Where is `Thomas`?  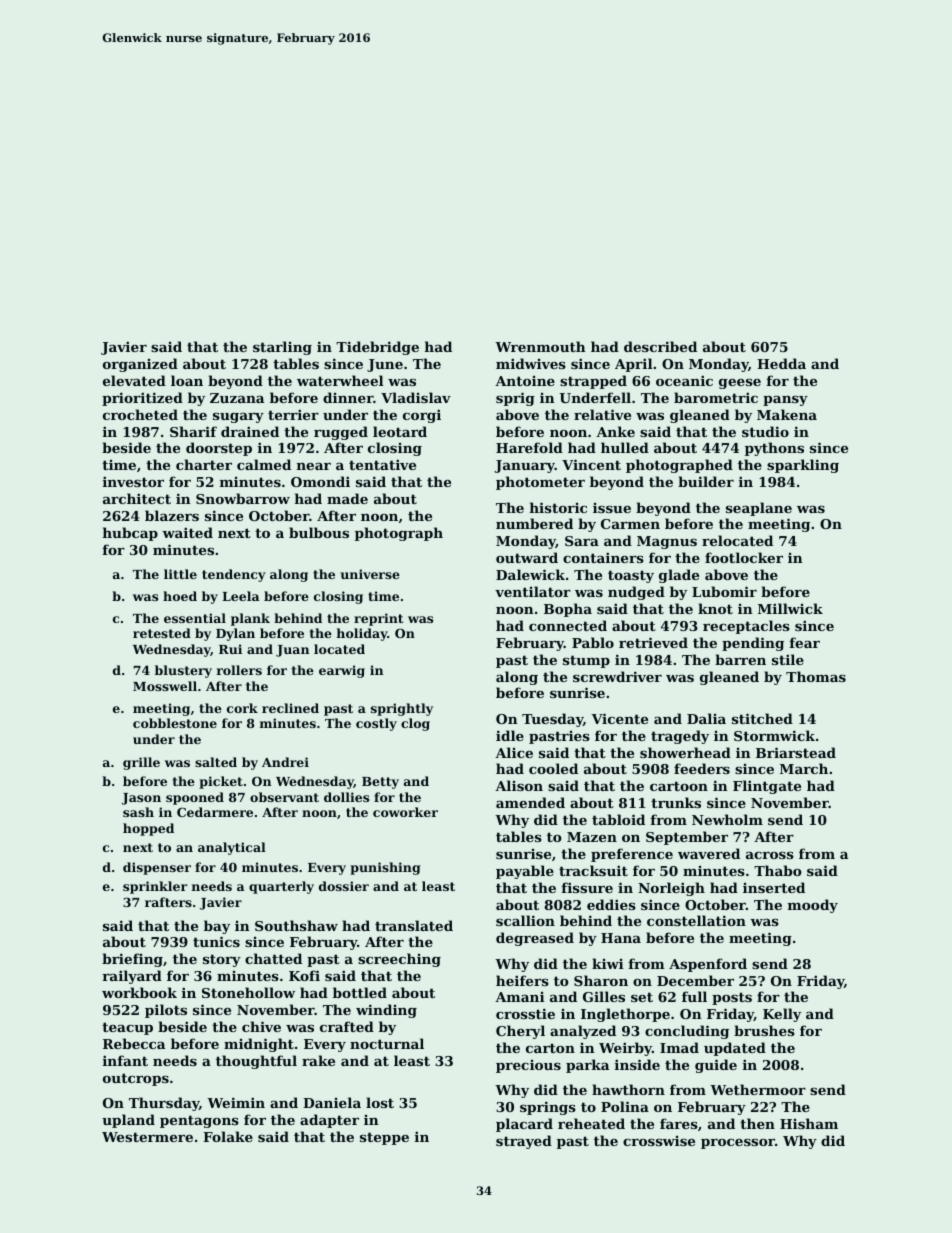 Thomas is located at coordinates (816, 676).
